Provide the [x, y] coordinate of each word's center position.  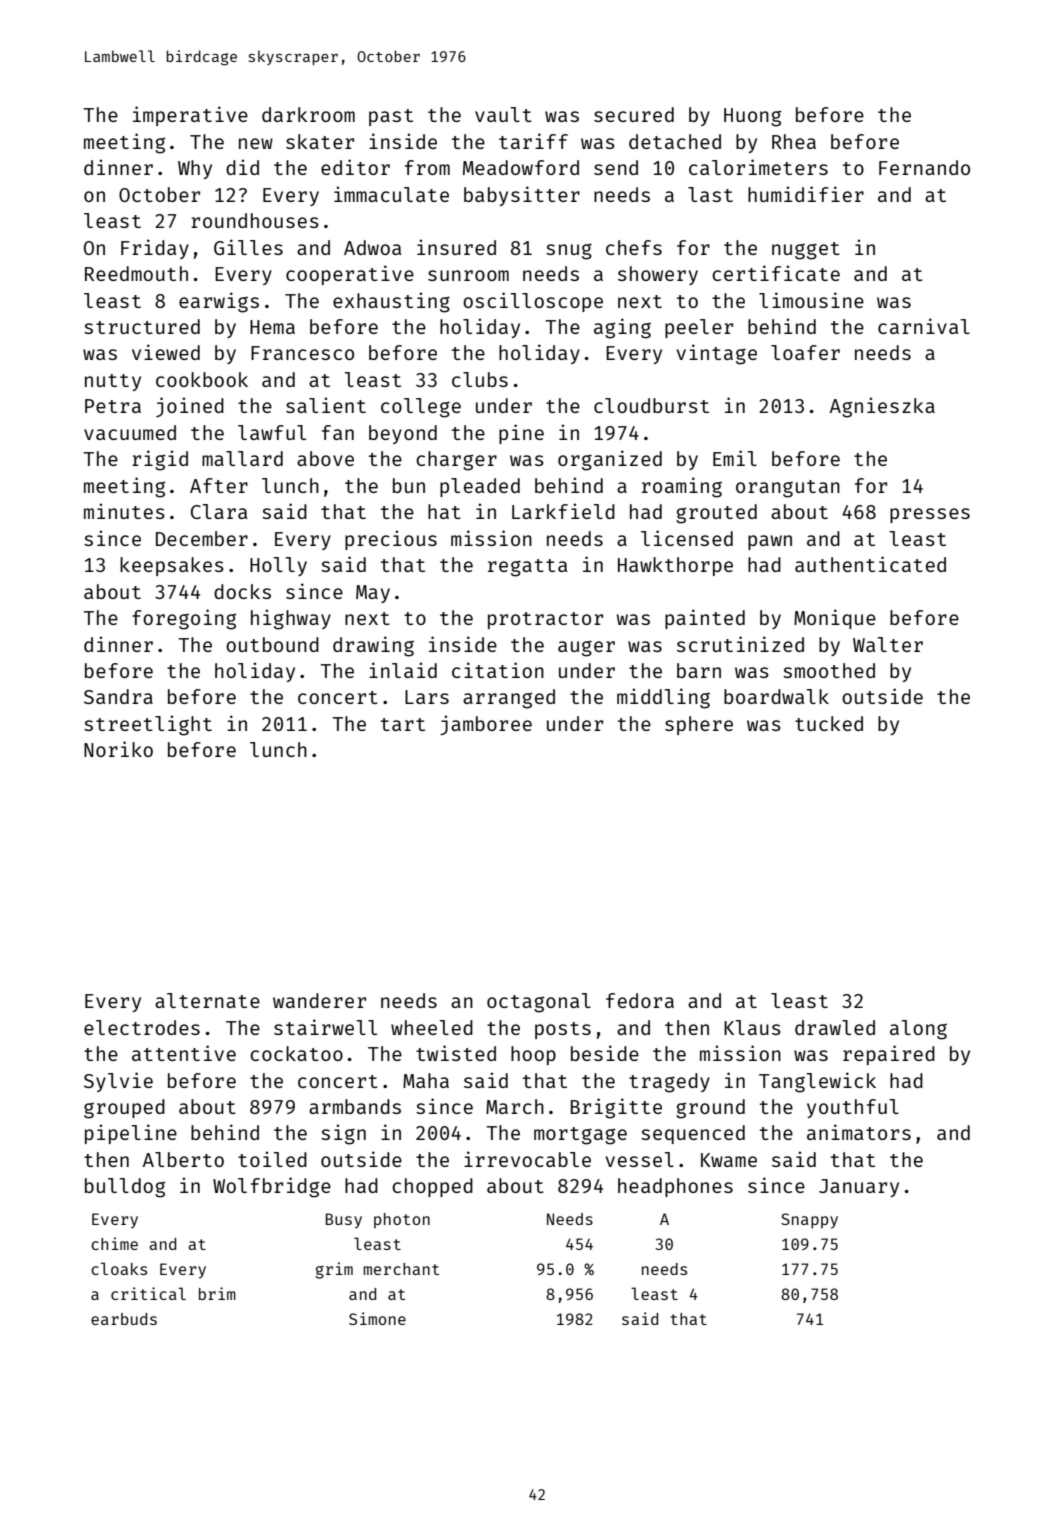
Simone [377, 1318]
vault [503, 114]
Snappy [809, 1221]
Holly [278, 566]
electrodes [142, 1027]
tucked [829, 723]
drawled [835, 1027]
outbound [272, 644]
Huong [752, 117]
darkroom [308, 114]
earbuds [124, 1319]
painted [705, 619]
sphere [699, 725]
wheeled [432, 1027]
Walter [888, 644]
